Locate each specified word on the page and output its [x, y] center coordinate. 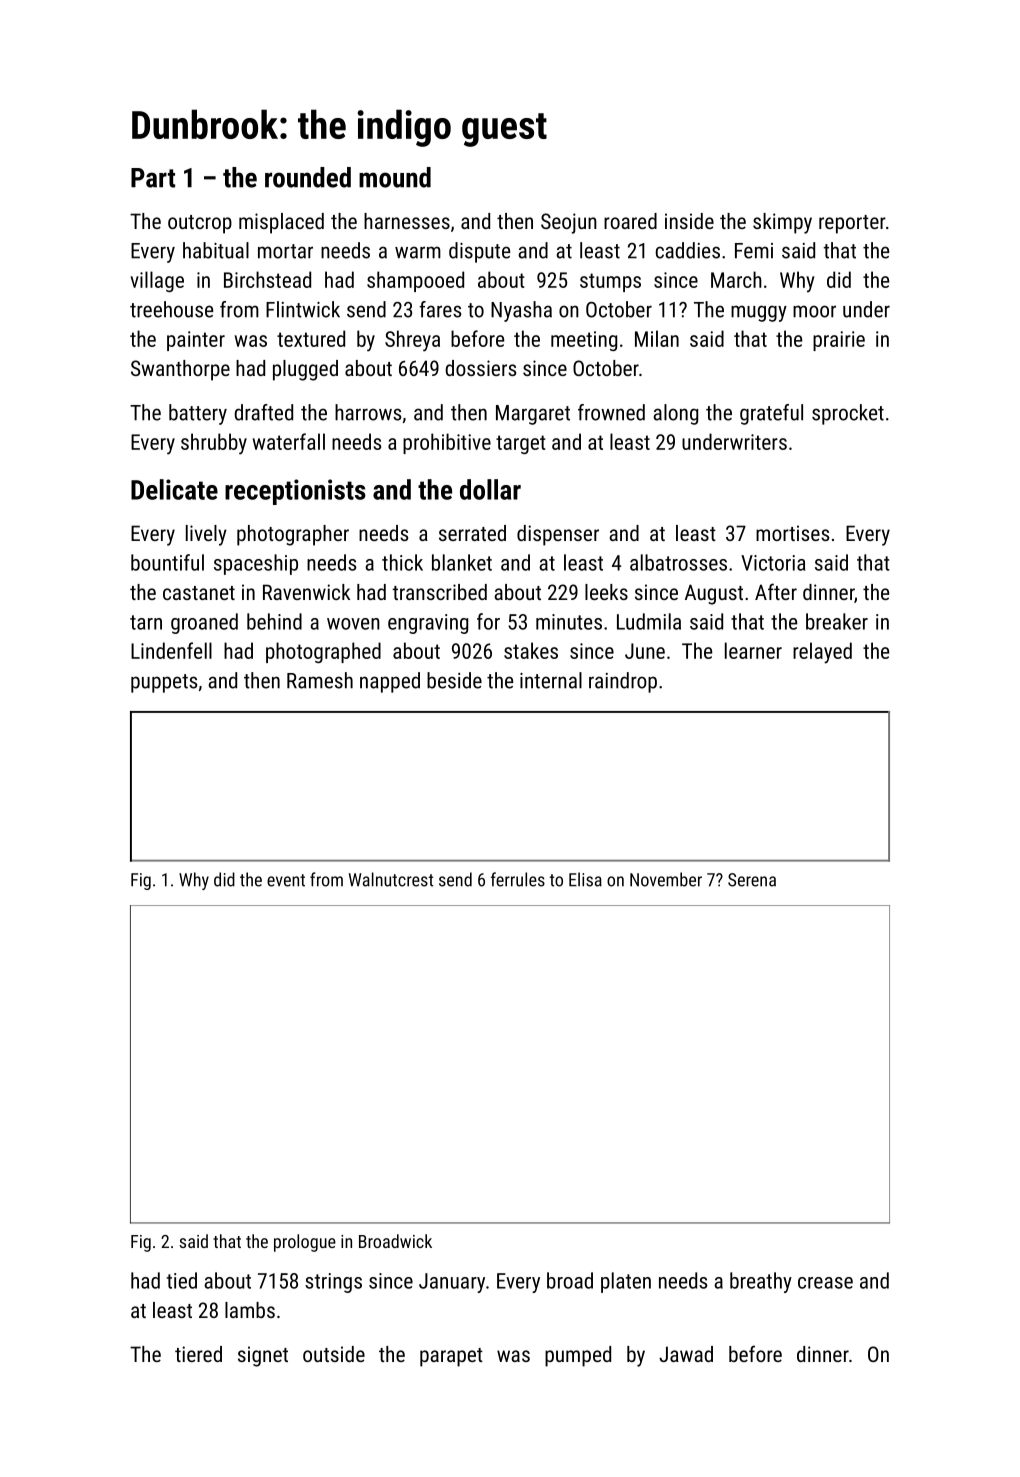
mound [395, 177]
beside [454, 680]
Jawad [686, 1354]
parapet [451, 1357]
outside [334, 1354]
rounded [308, 177]
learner [753, 650]
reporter [852, 224]
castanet [199, 593]
